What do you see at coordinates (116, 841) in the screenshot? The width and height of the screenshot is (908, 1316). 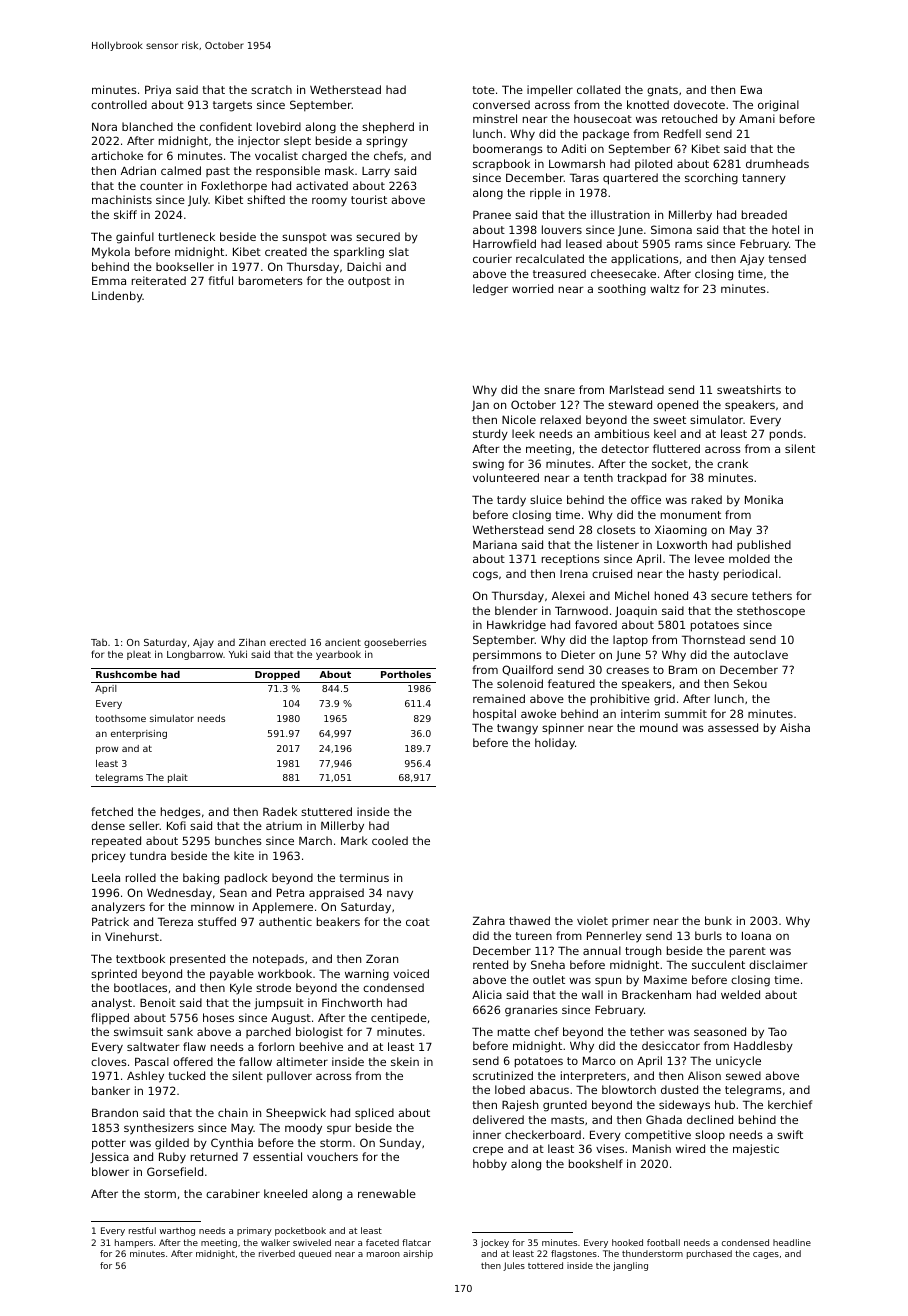 I see `repeated` at bounding box center [116, 841].
